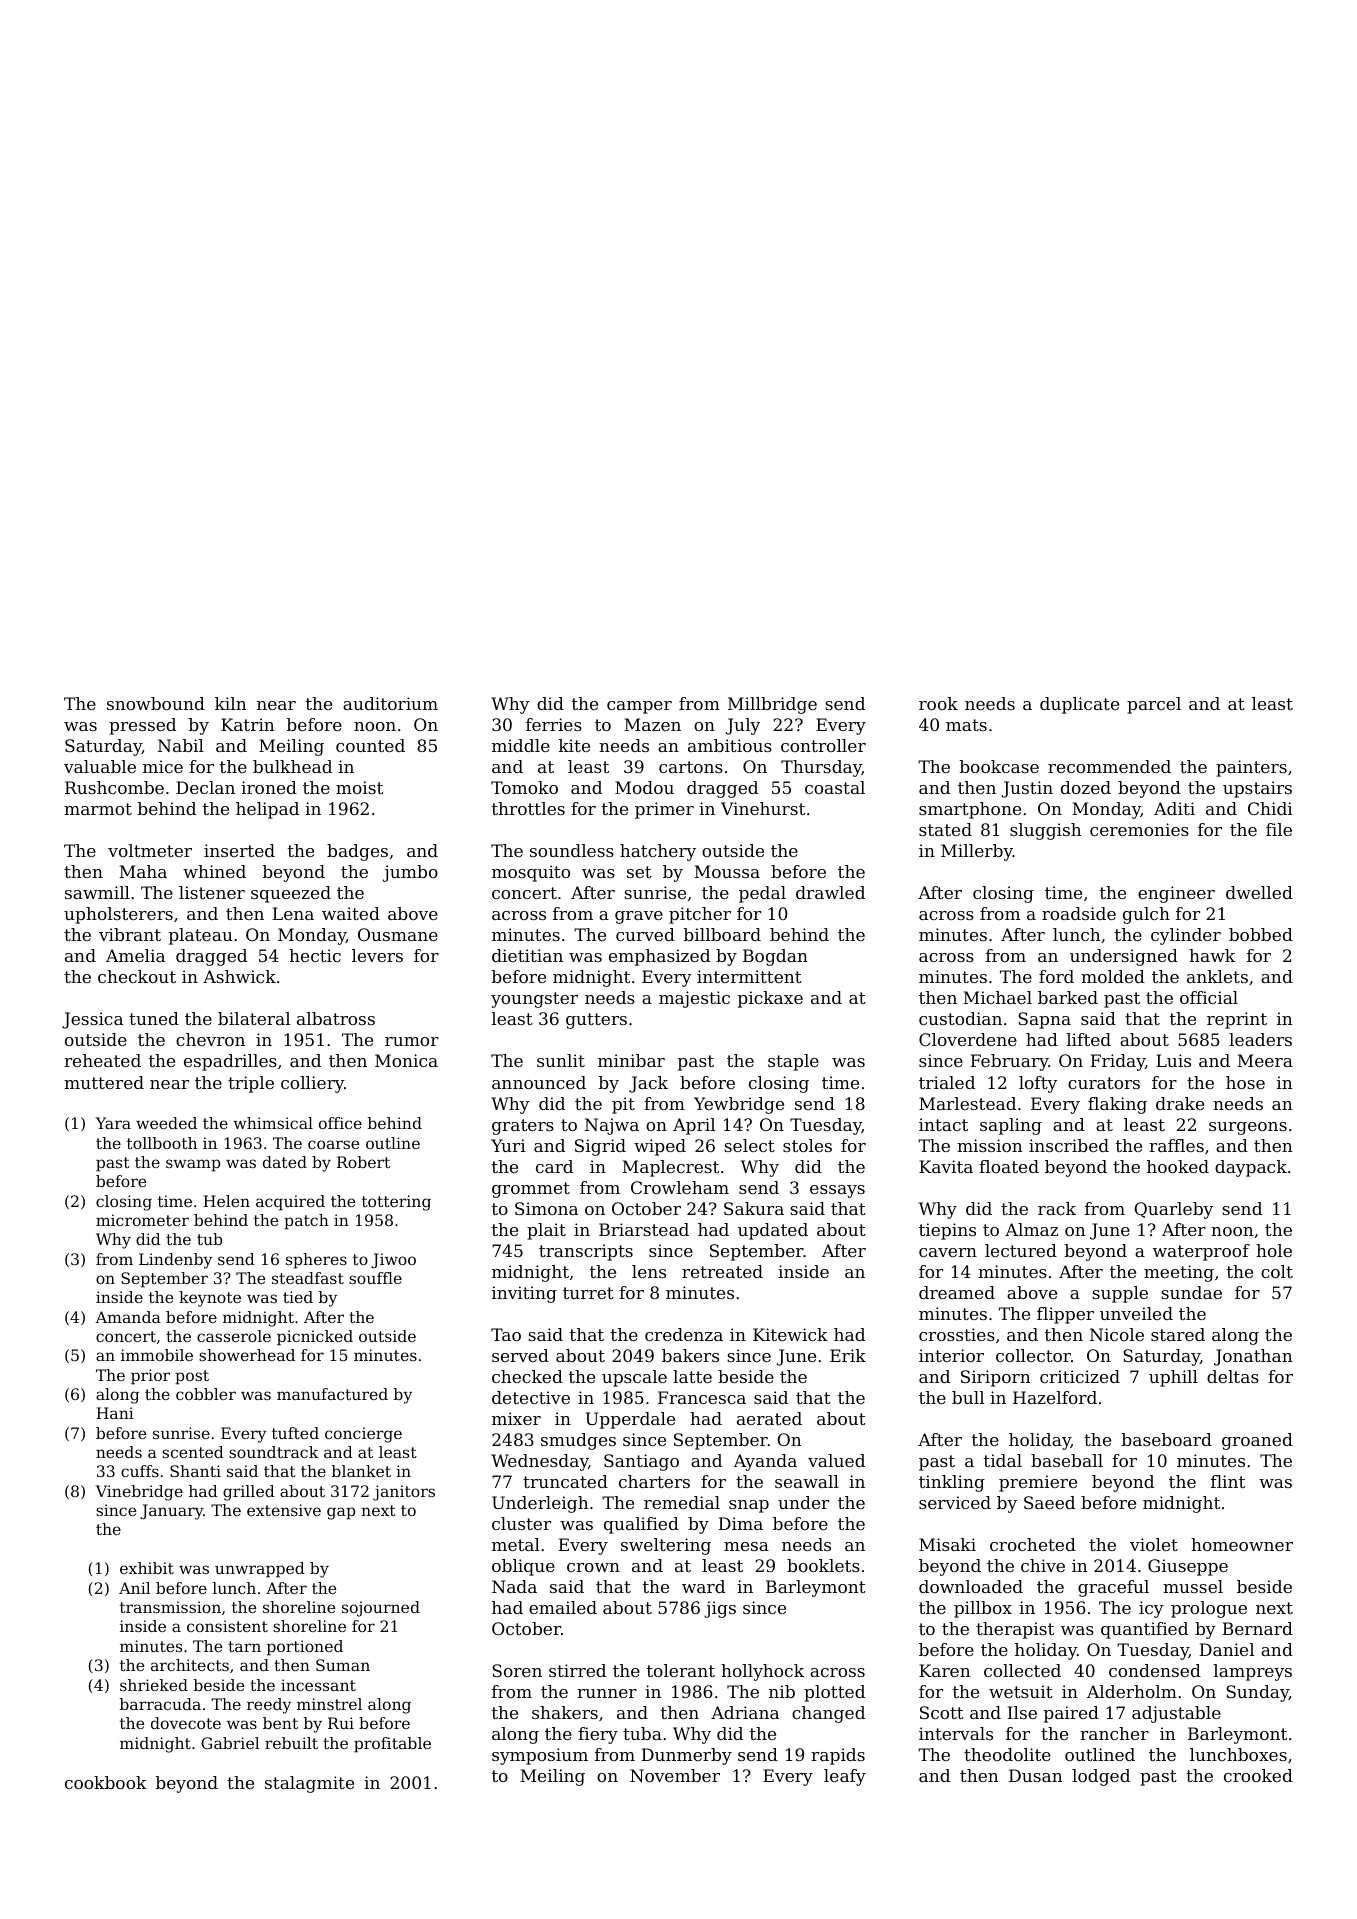 This screenshot has width=1357, height=1919. I want to click on Briarstead, so click(644, 1229).
